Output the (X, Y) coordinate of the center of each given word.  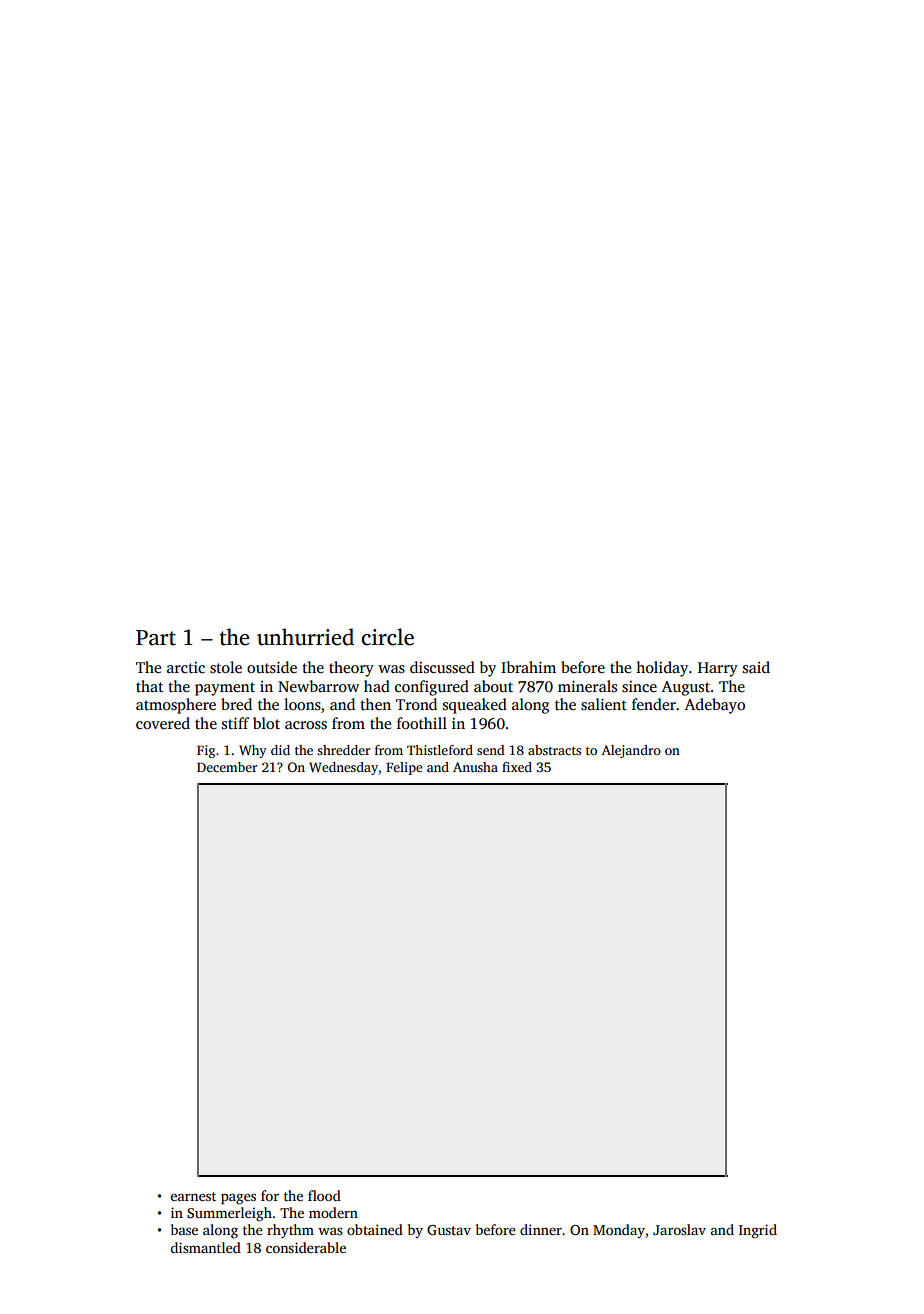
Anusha (475, 767)
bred (236, 704)
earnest (193, 1196)
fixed (517, 767)
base (184, 1229)
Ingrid (758, 1231)
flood (324, 1195)
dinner (541, 1229)
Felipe (404, 768)
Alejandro (631, 751)
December (227, 767)
